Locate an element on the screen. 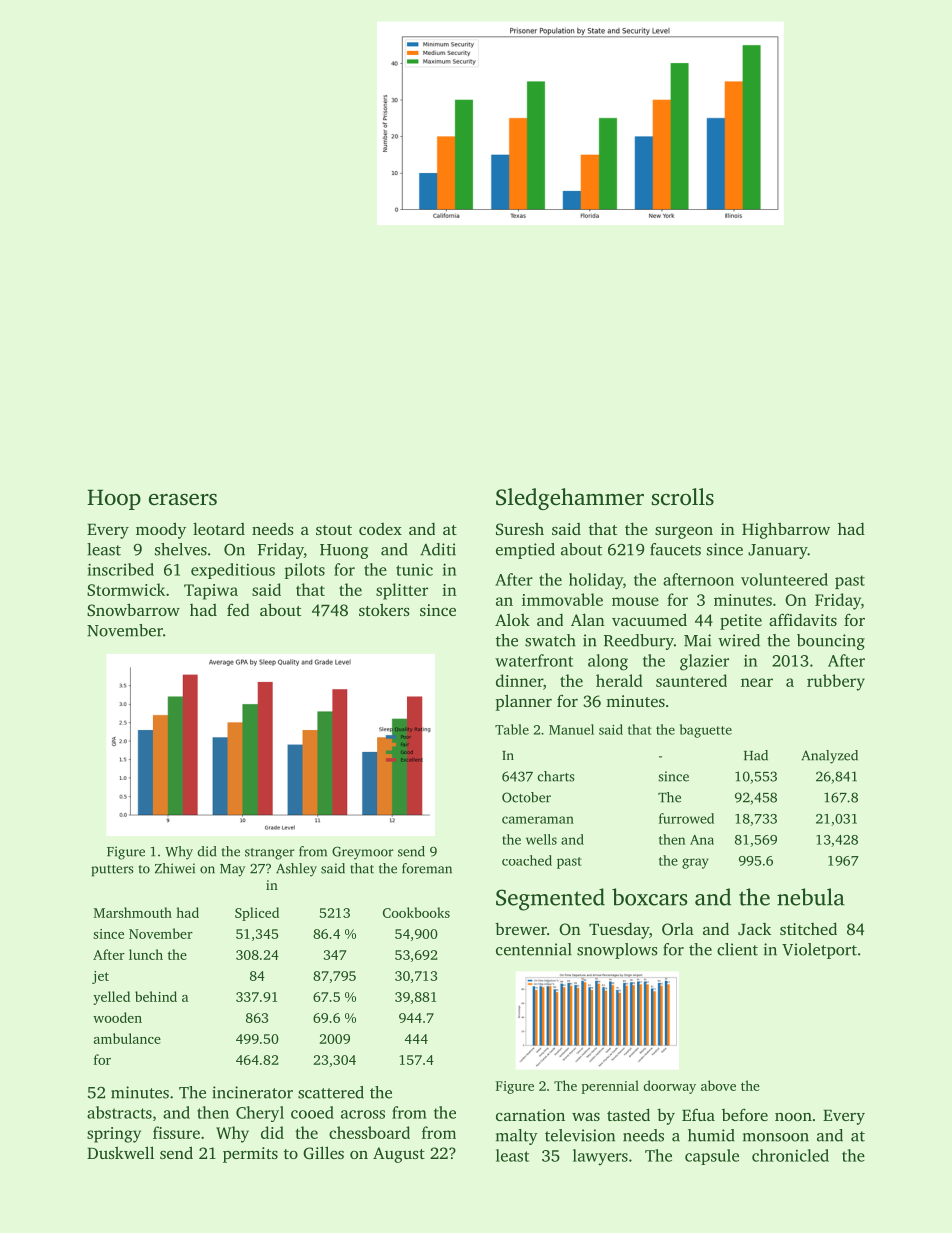  Highbarrow is located at coordinates (786, 530).
